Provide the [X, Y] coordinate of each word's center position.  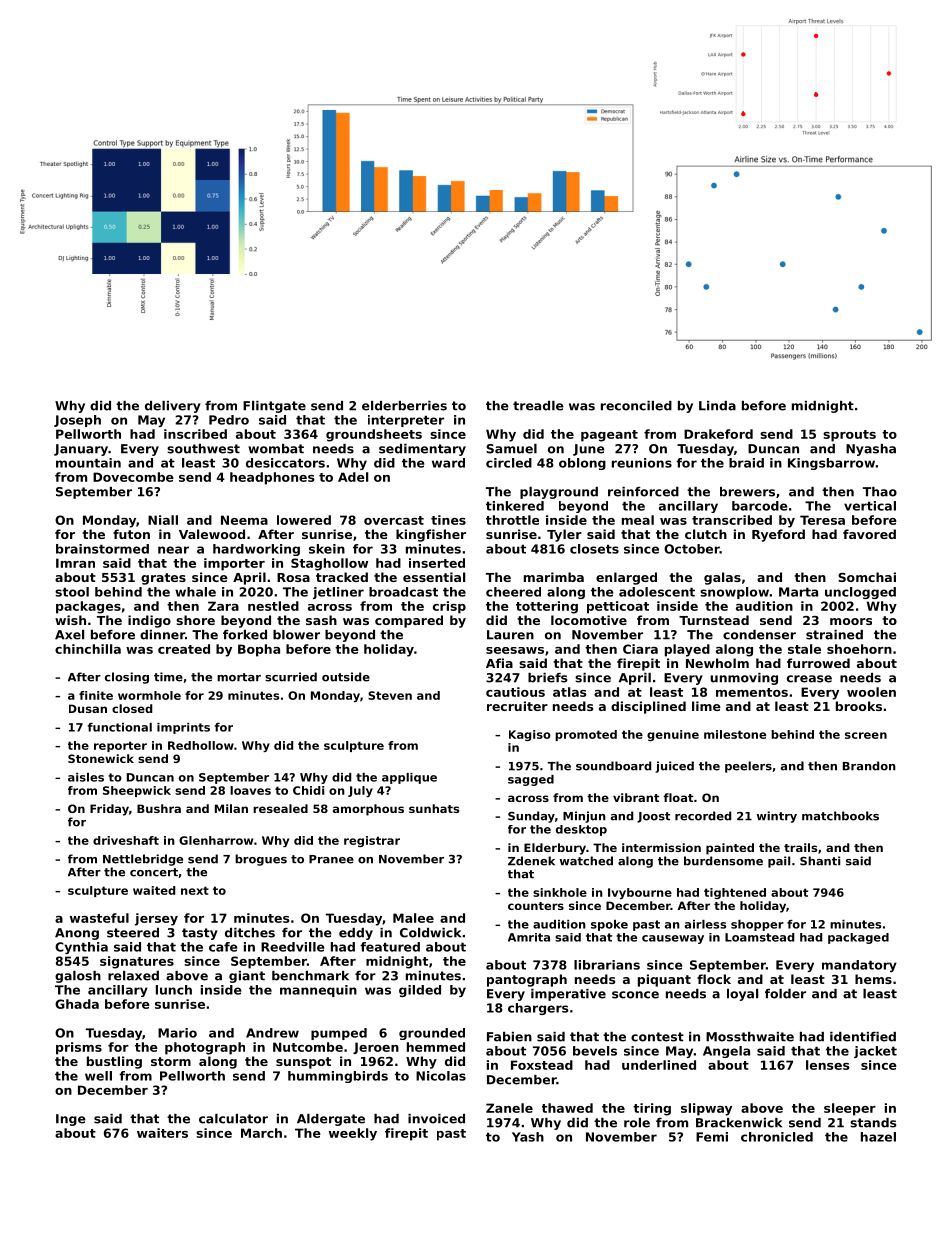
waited [154, 890]
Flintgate [274, 407]
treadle [538, 406]
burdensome [723, 861]
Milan [231, 808]
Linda [717, 406]
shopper [757, 925]
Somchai [867, 577]
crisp [449, 607]
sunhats [434, 808]
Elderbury [555, 849]
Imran [75, 563]
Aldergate [331, 1120]
